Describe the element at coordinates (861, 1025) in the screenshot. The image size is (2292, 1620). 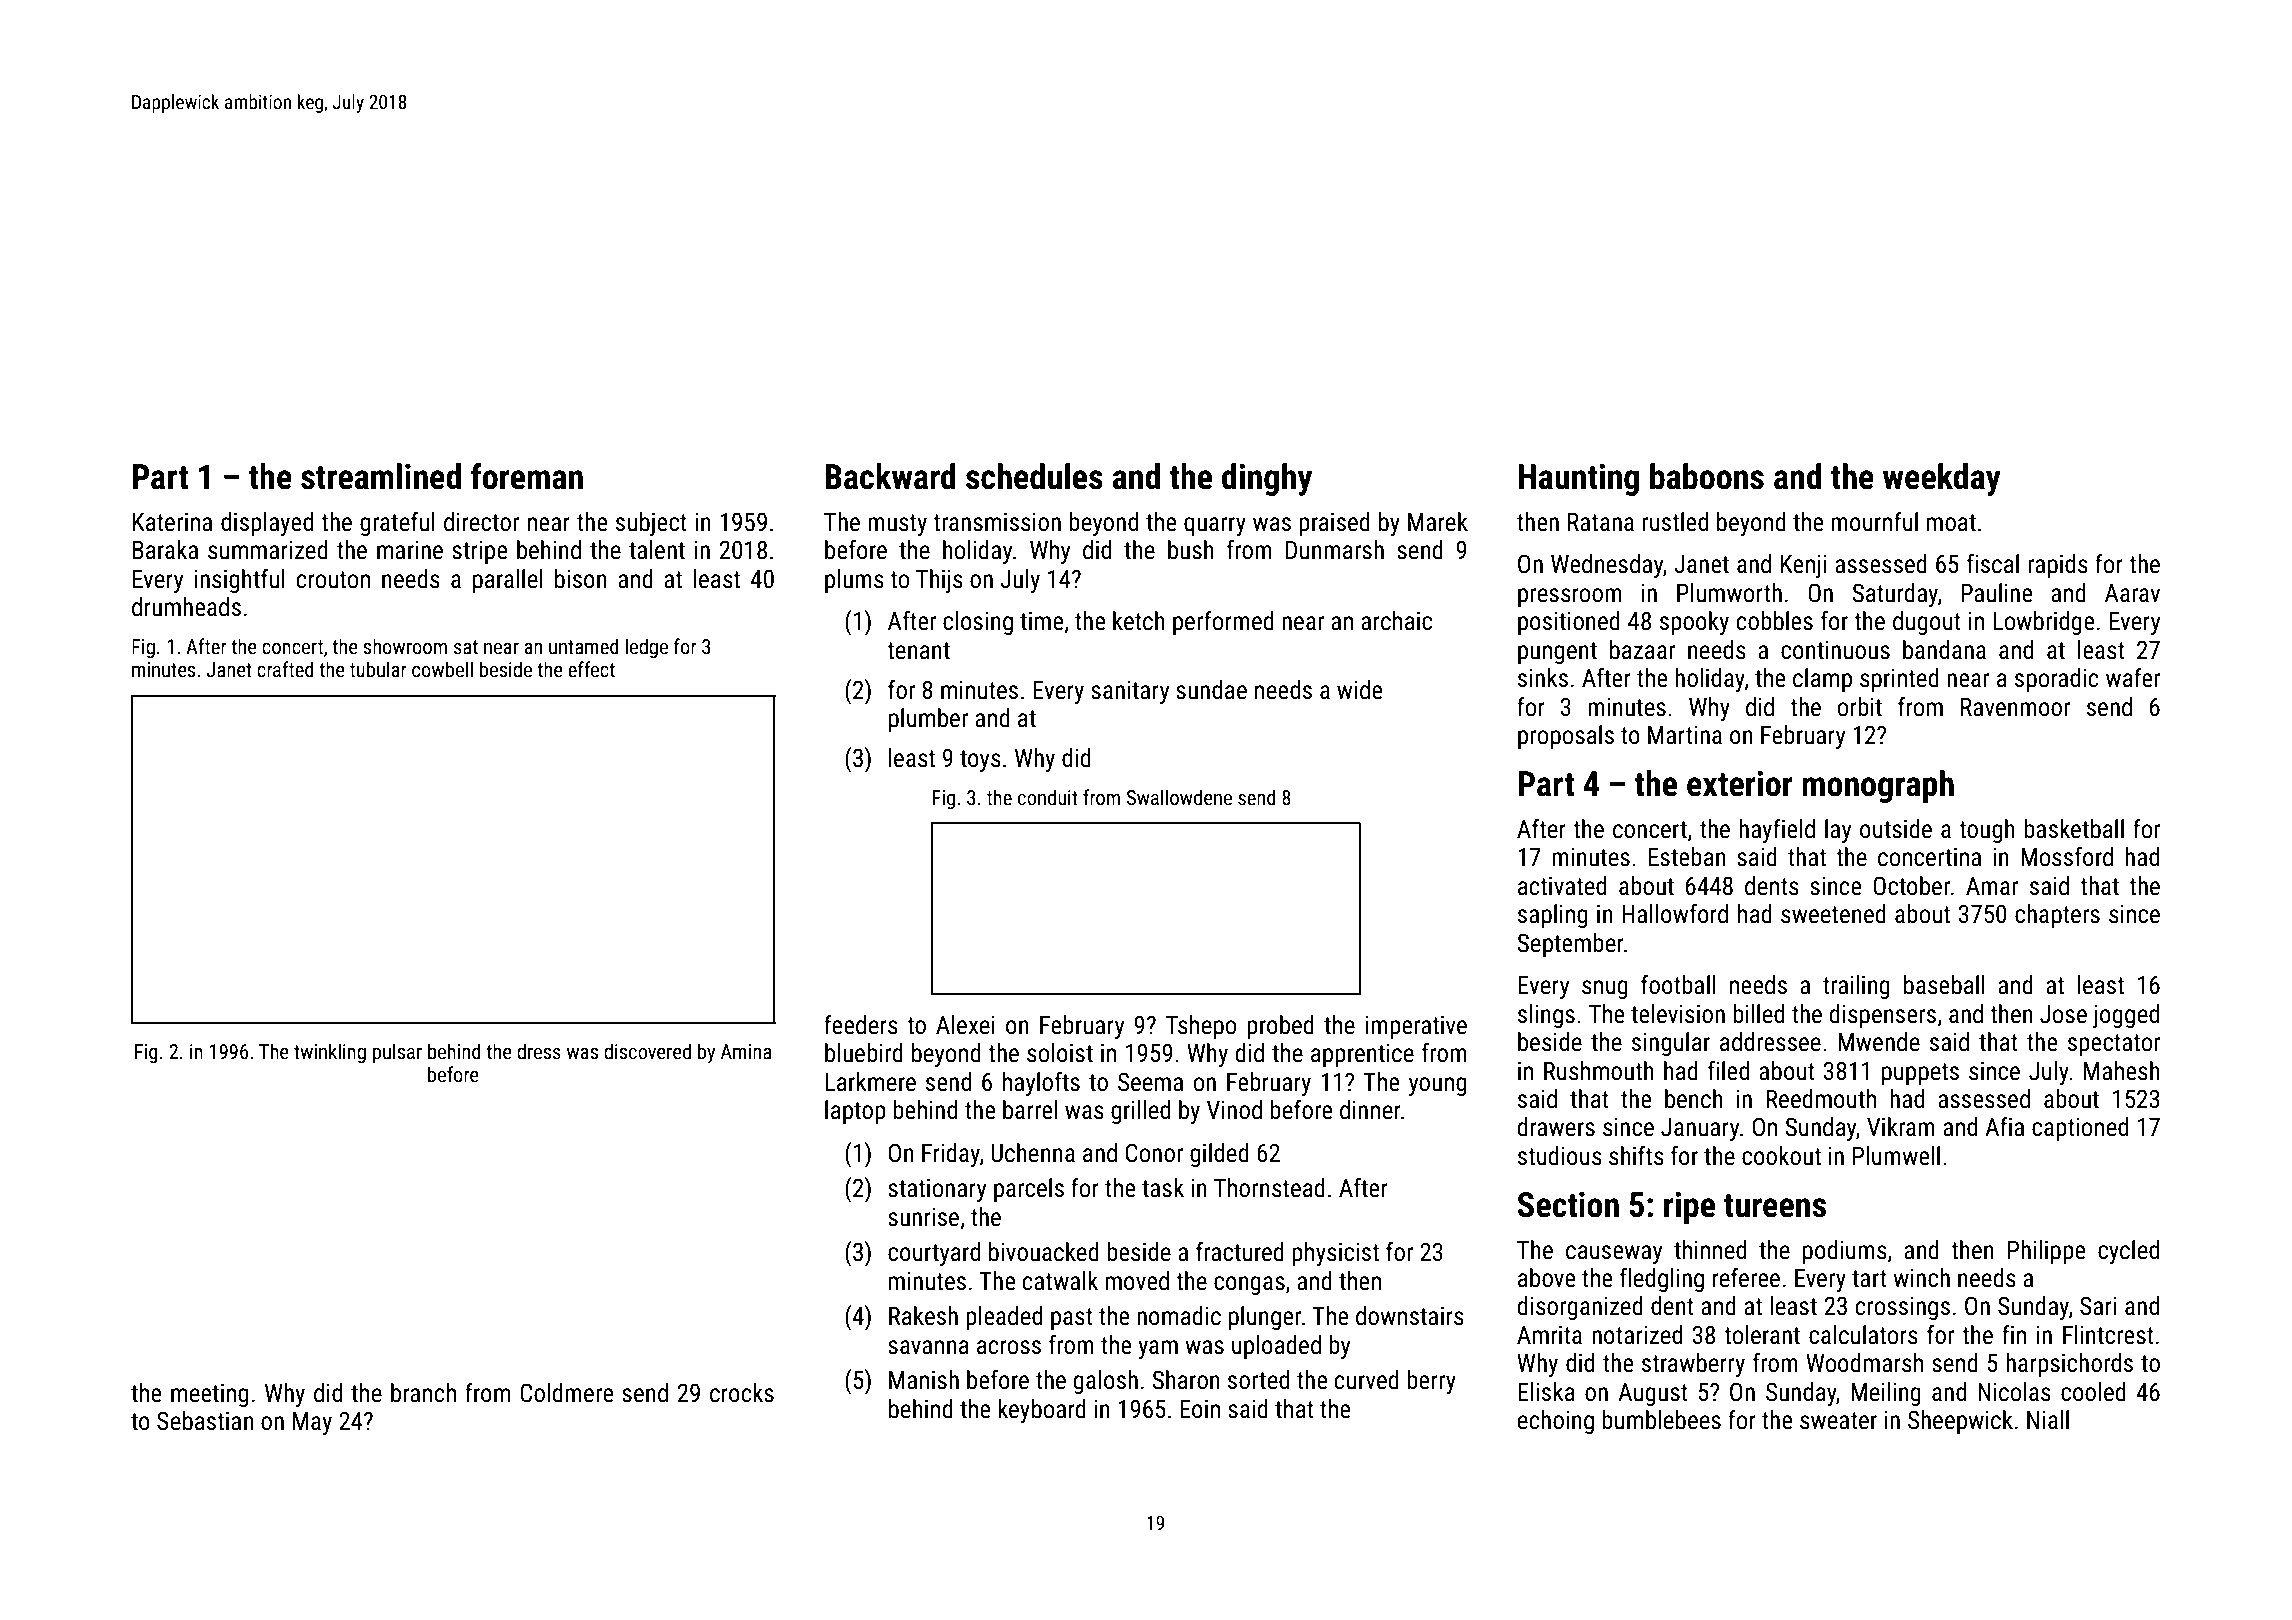
I see `feeders` at that location.
